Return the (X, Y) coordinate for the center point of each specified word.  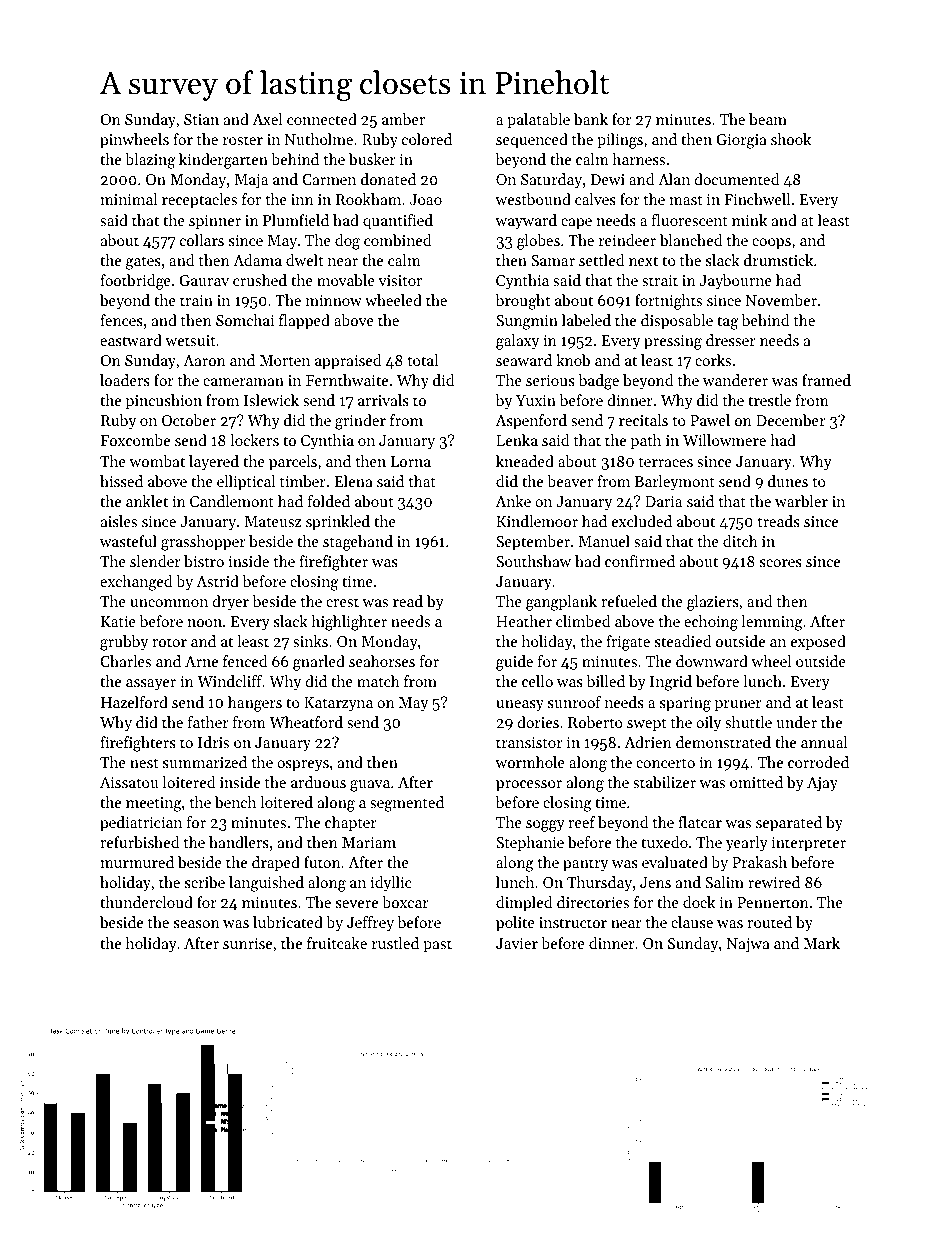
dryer (230, 603)
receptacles (199, 200)
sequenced (532, 141)
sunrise (247, 943)
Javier (517, 943)
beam (768, 119)
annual (824, 742)
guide (514, 663)
